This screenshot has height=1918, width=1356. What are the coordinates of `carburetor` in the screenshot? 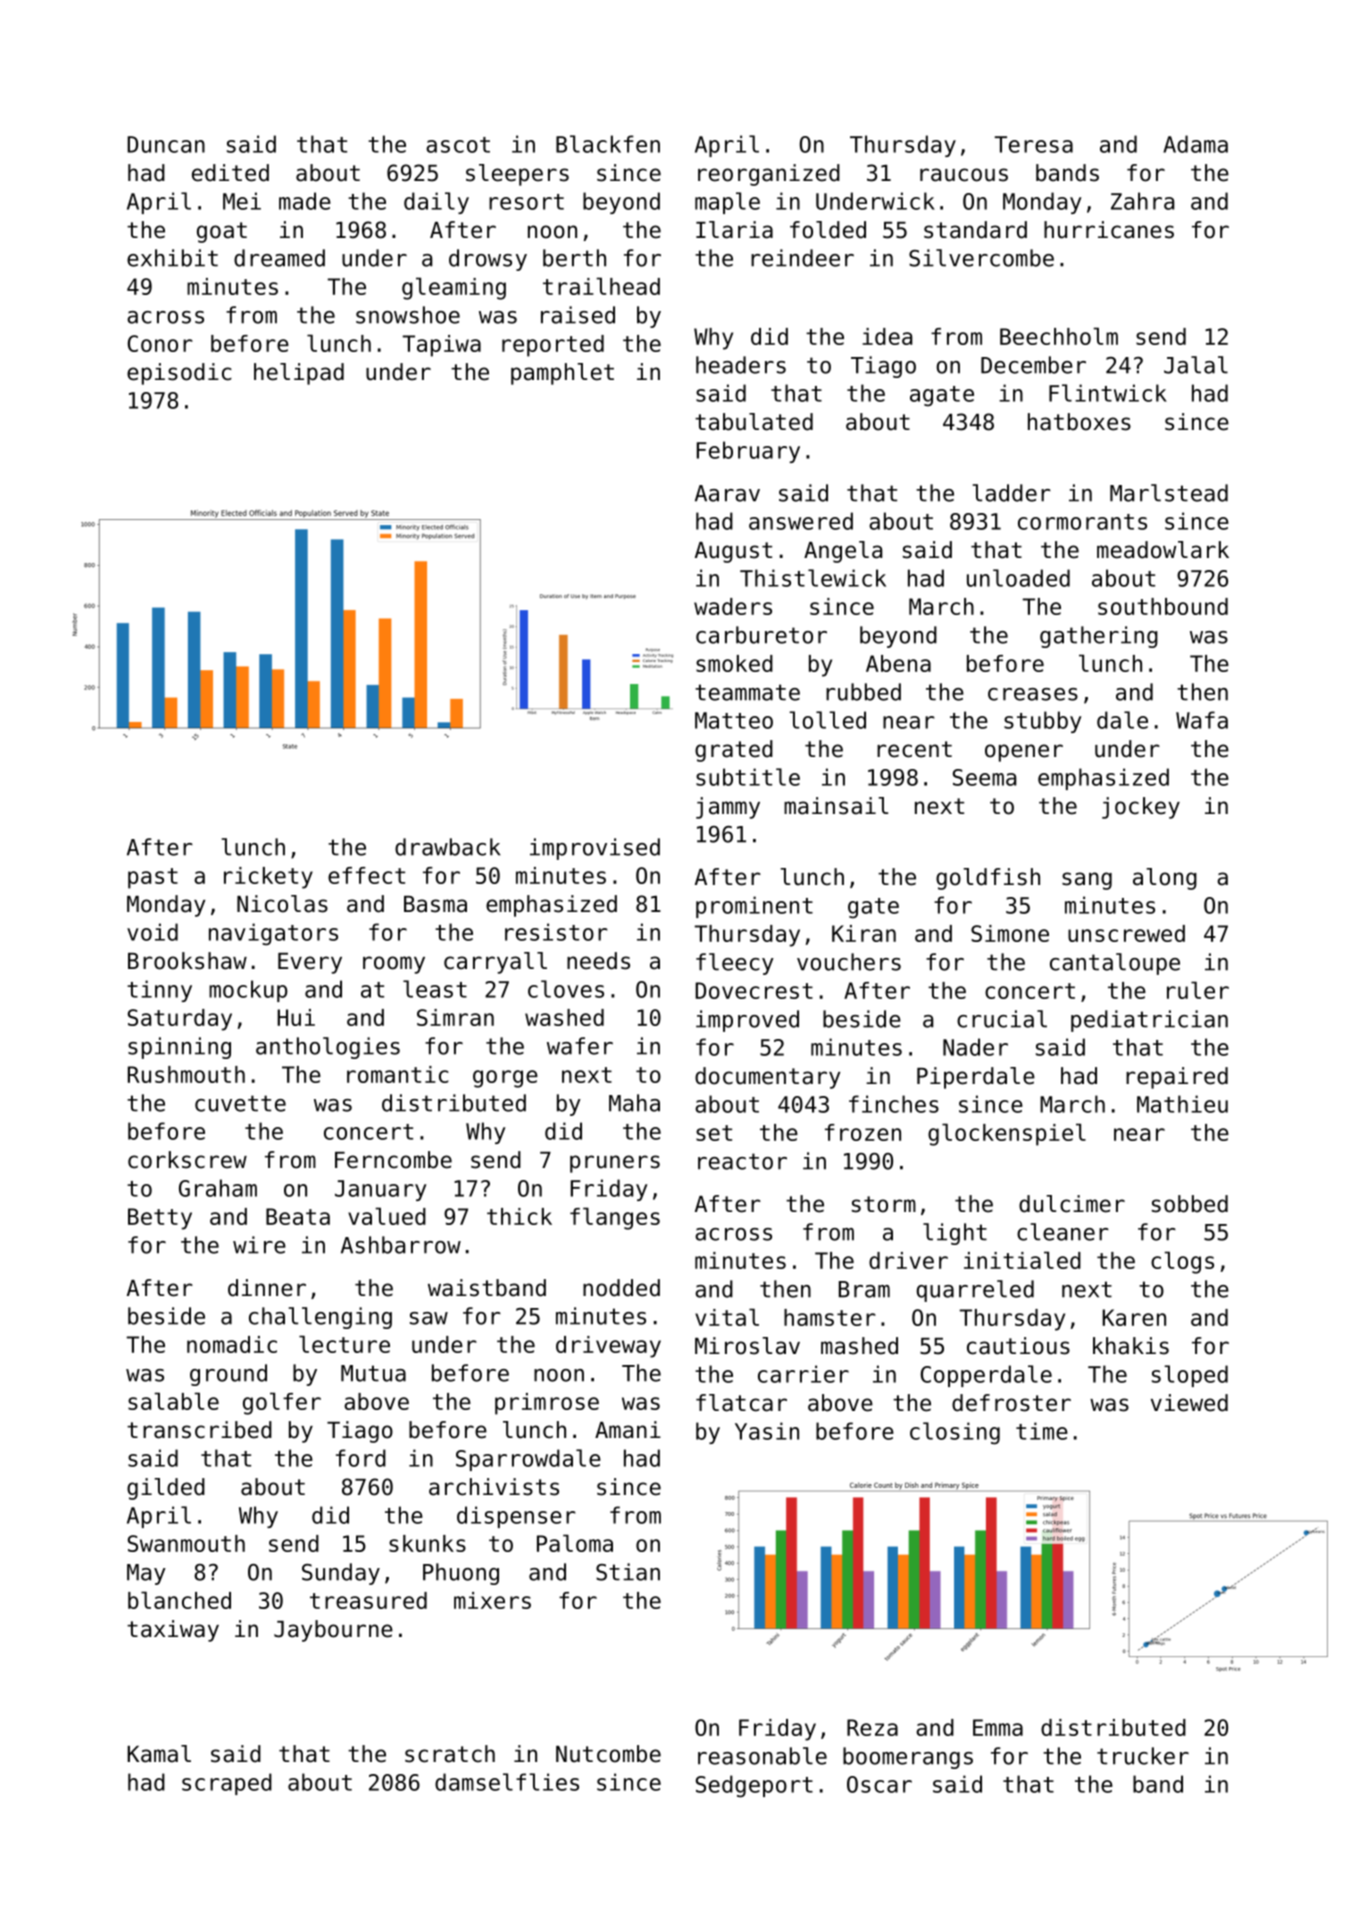 It's located at (761, 635).
